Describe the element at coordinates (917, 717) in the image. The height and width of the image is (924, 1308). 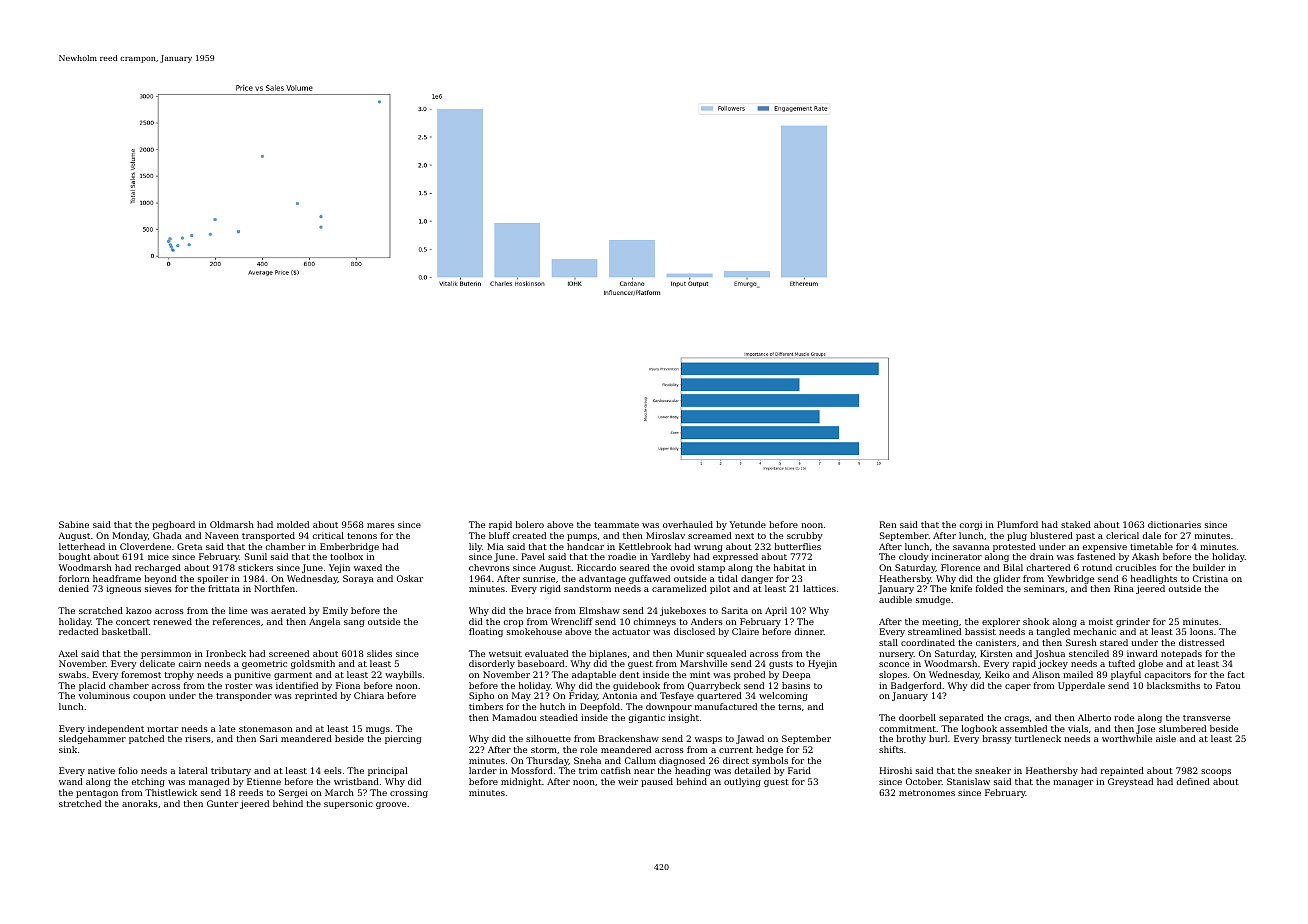
I see `doorbell` at that location.
